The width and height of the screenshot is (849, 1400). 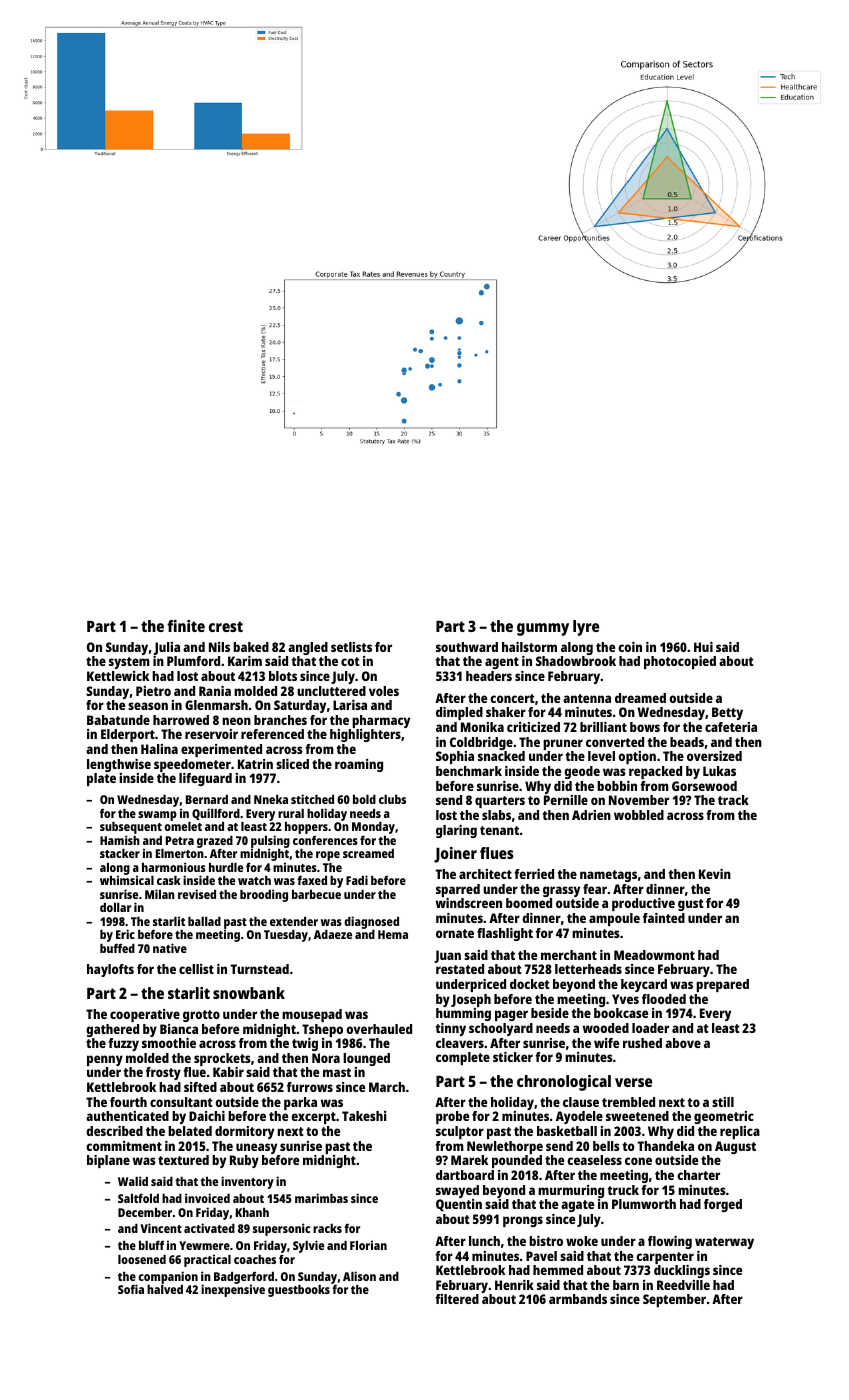 What do you see at coordinates (207, 1116) in the screenshot?
I see `Daichi` at bounding box center [207, 1116].
